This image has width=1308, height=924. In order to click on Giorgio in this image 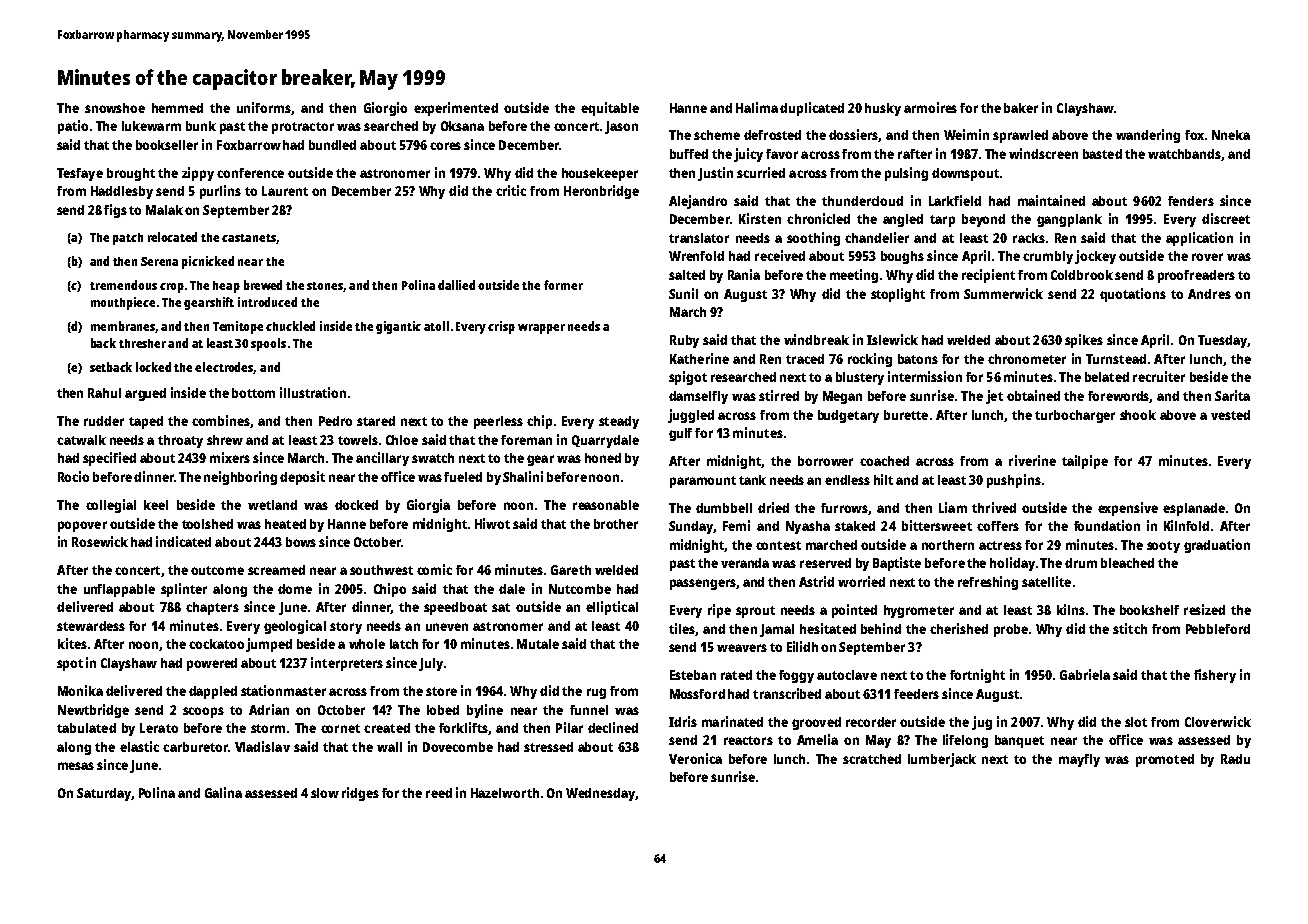, I will do `click(385, 109)`.
